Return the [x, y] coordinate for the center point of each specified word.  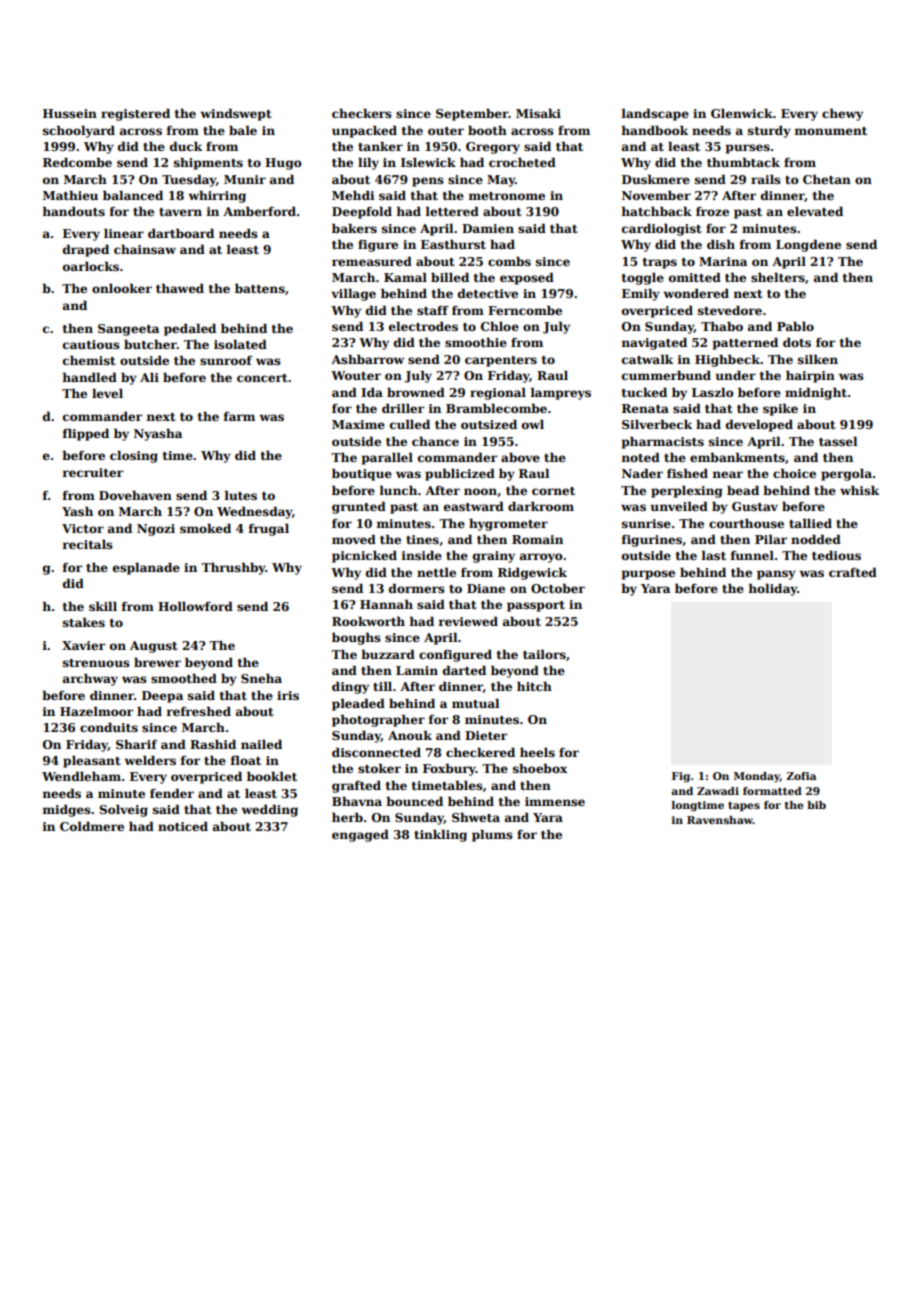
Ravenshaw [720, 820]
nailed [261, 744]
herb [347, 817]
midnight [816, 393]
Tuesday [189, 180]
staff [433, 310]
